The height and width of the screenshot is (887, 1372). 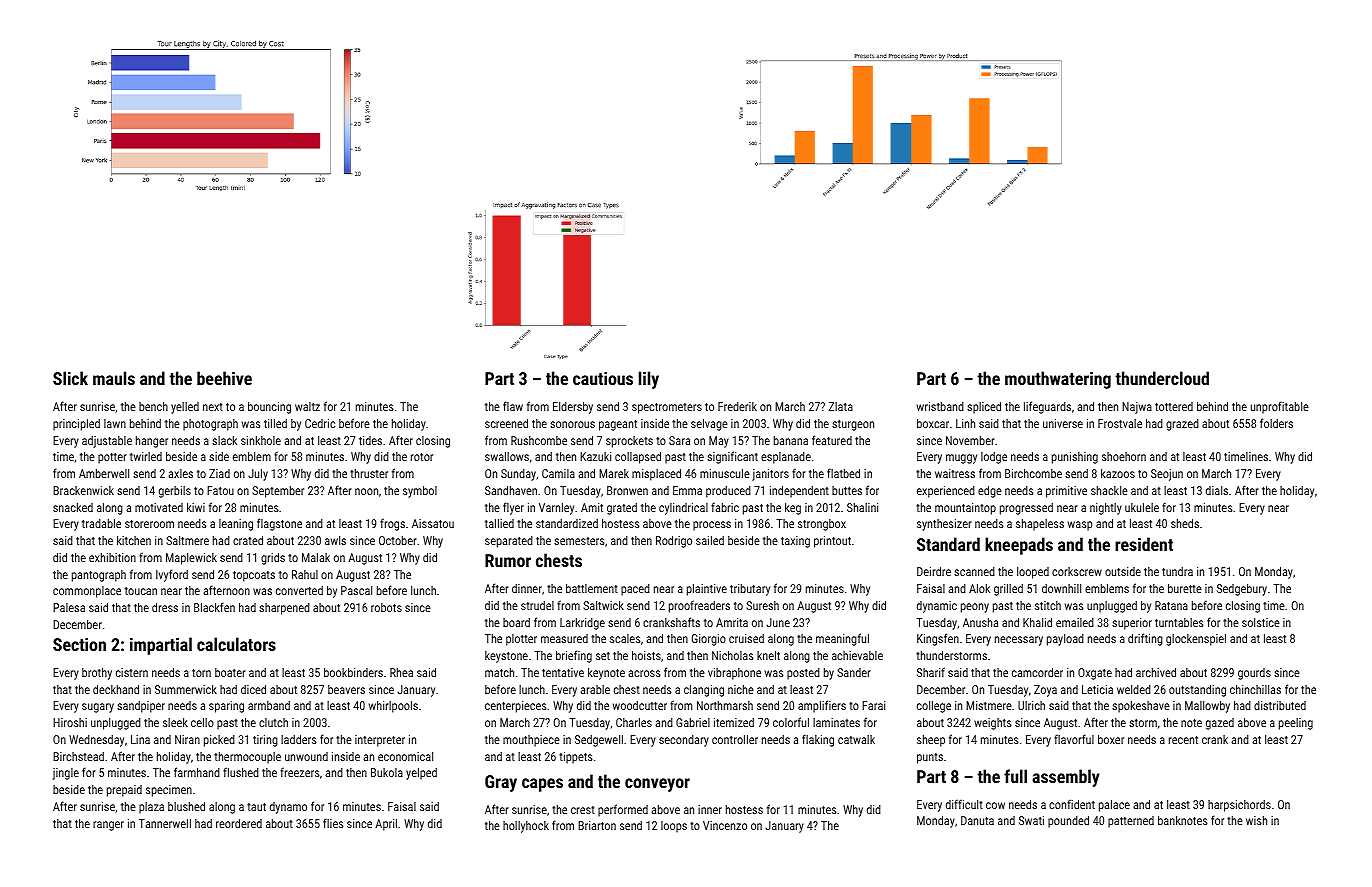 I want to click on tributary, so click(x=750, y=590).
